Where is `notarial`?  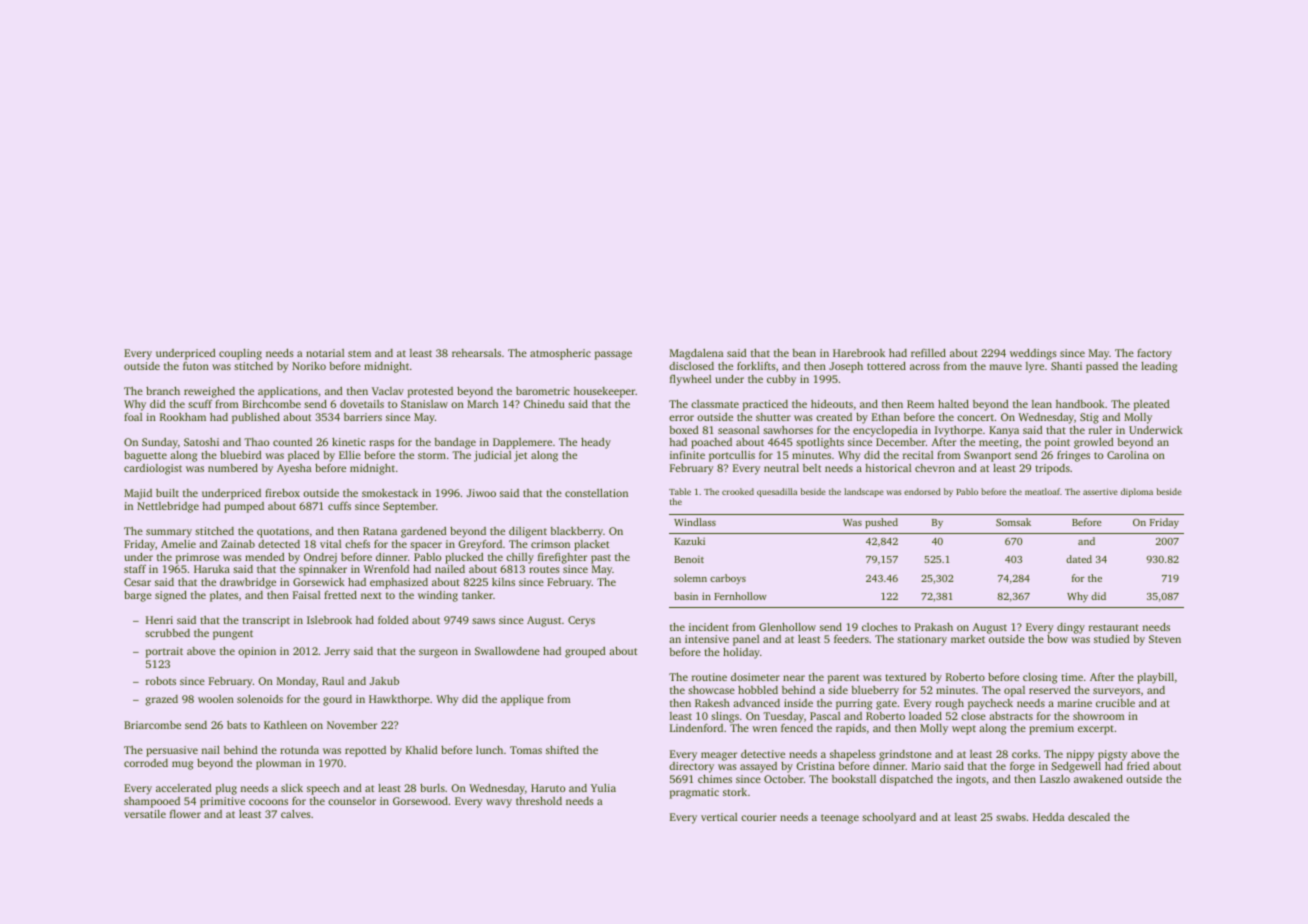
notarial is located at coordinates (325, 353).
